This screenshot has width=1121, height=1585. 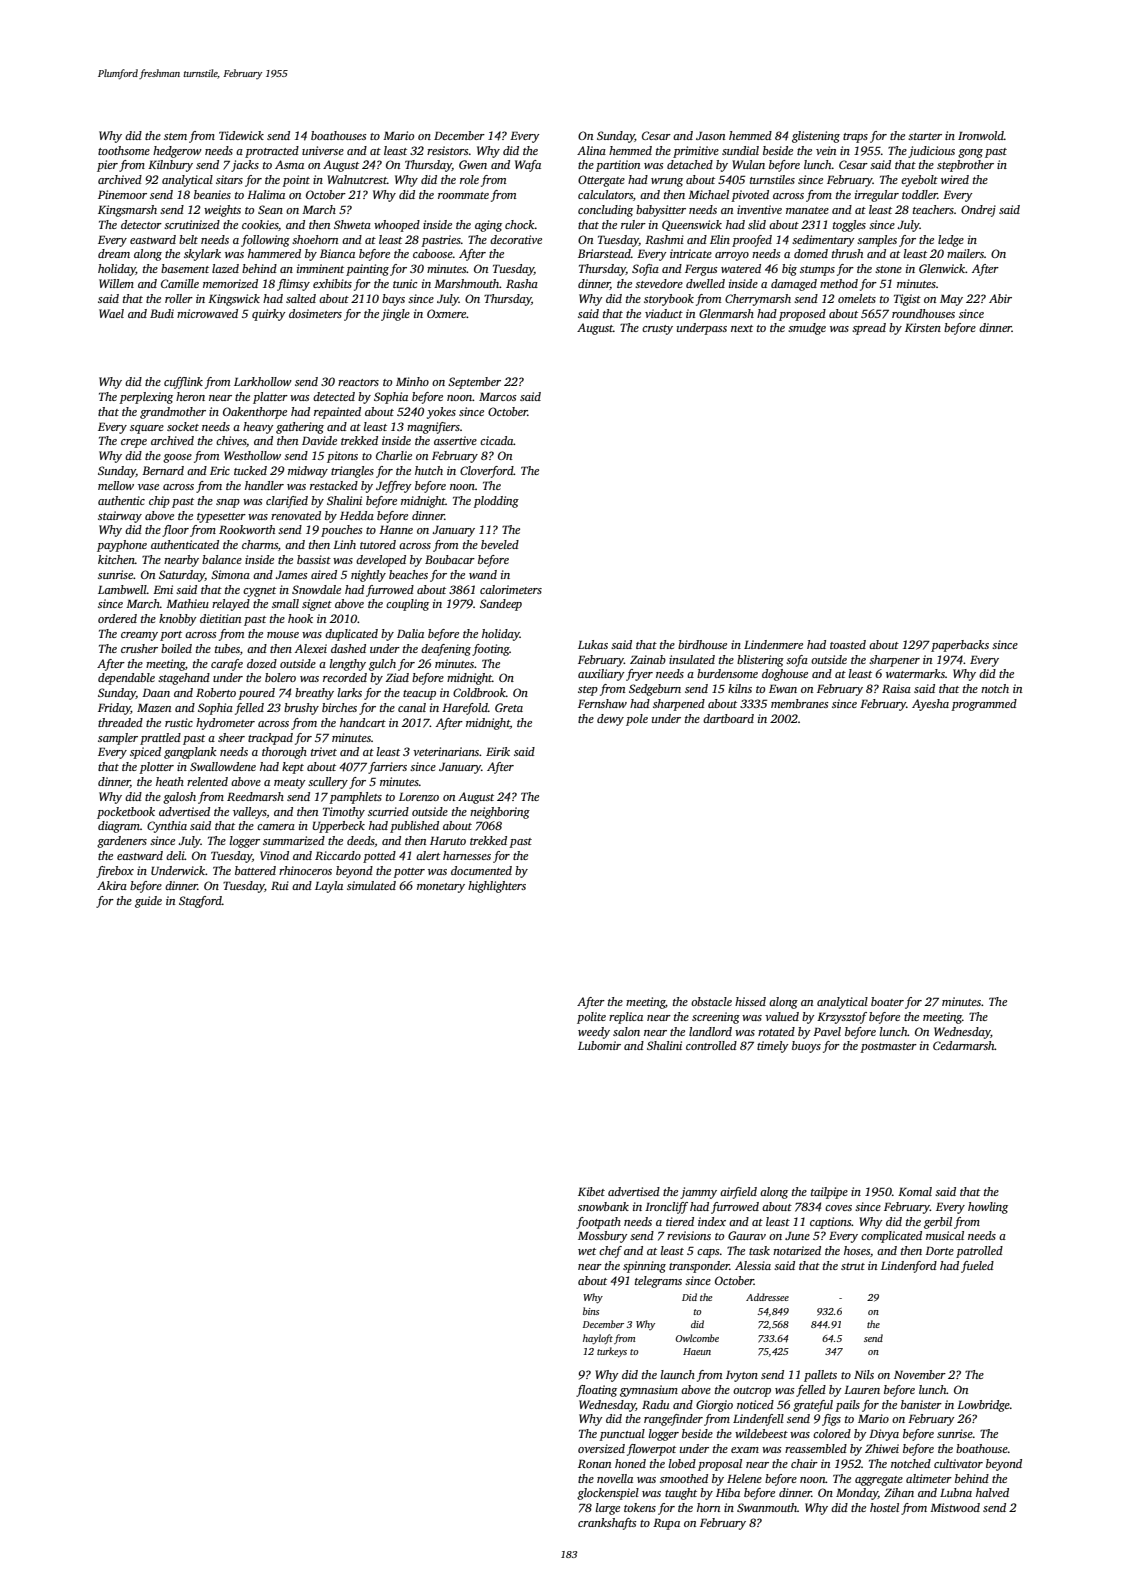 I want to click on plodding, so click(x=496, y=502).
